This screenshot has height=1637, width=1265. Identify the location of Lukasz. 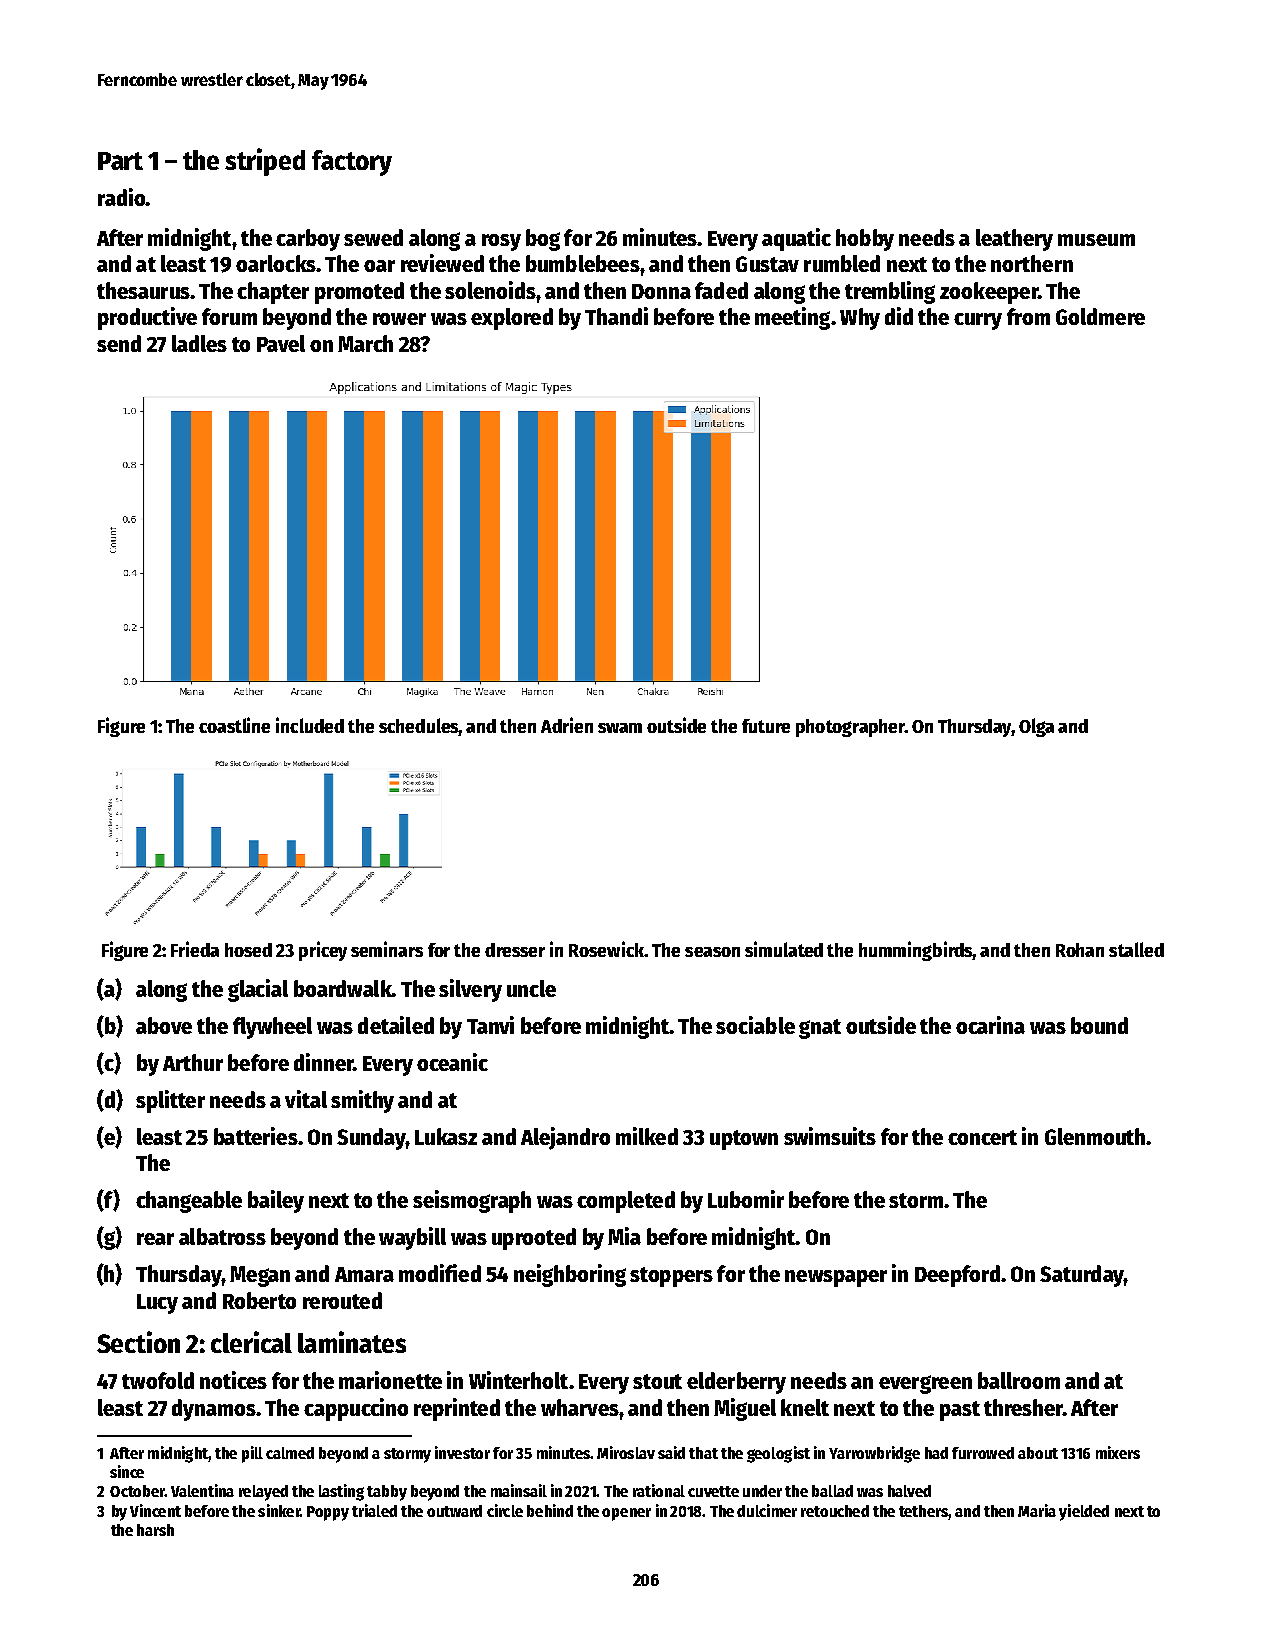
(446, 1136).
